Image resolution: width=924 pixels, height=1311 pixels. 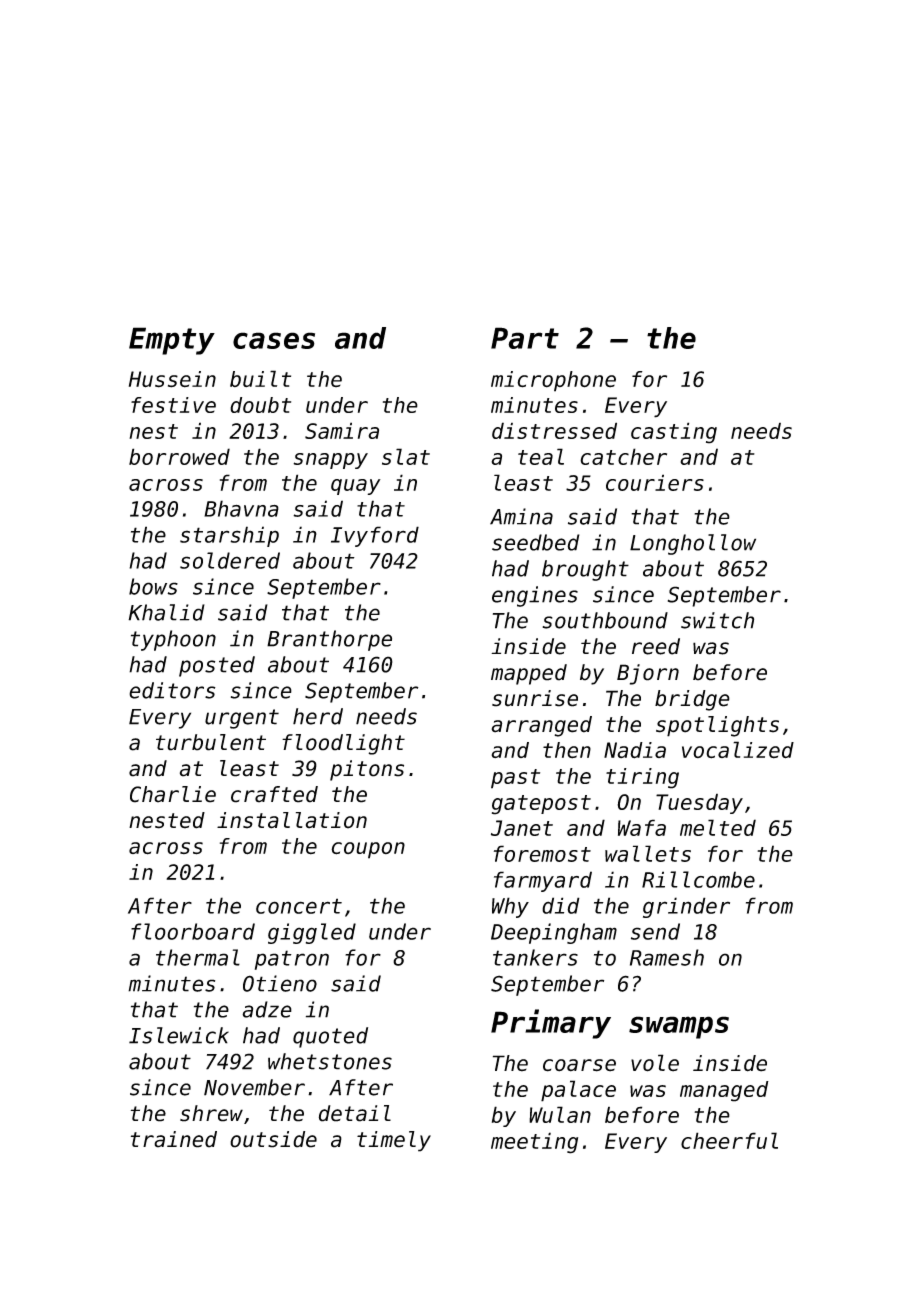 I want to click on trained, so click(x=174, y=1139).
